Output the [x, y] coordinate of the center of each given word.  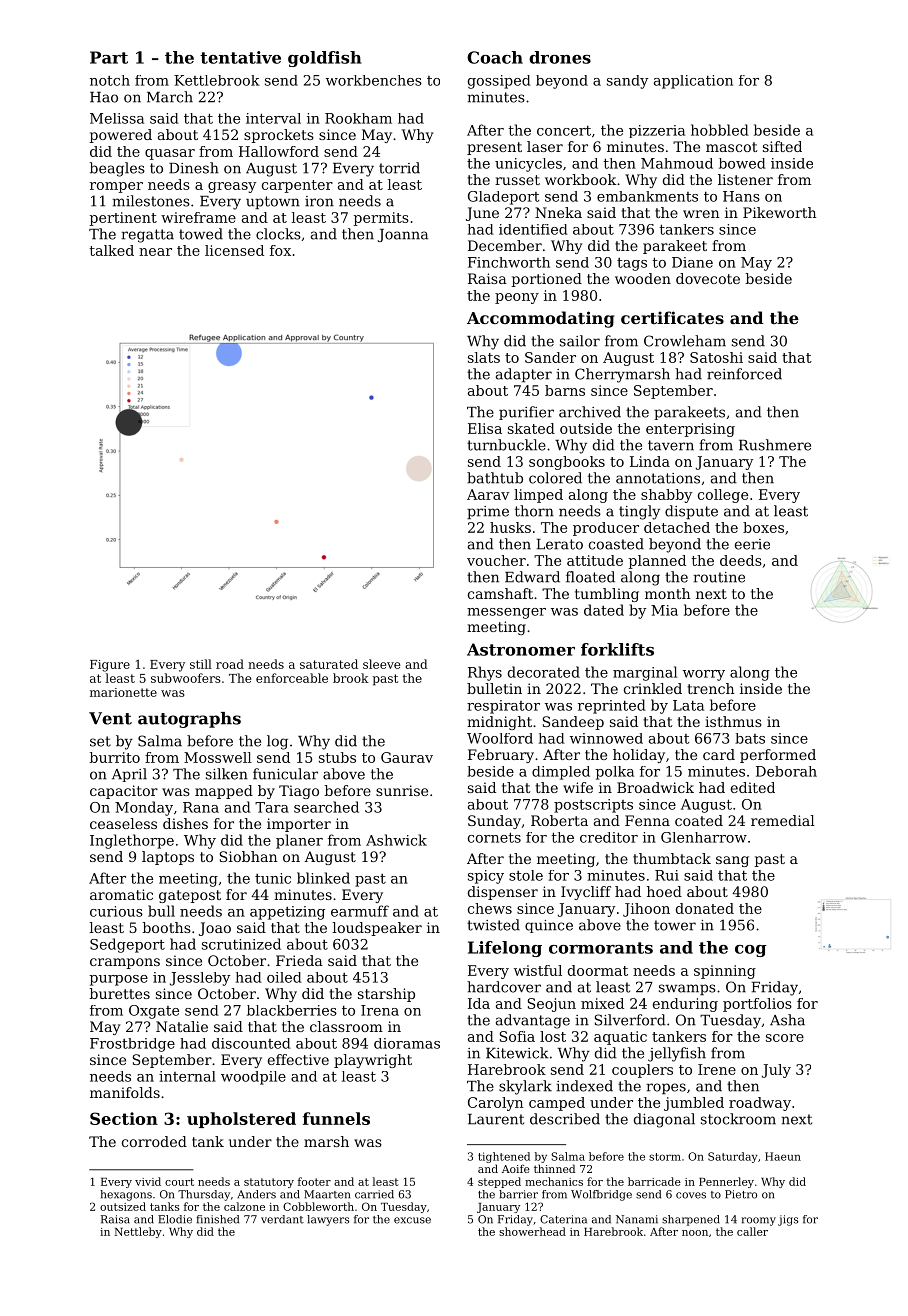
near [155, 252]
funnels [336, 1118]
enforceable [292, 678]
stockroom [738, 1119]
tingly [639, 512]
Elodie [175, 1219]
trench [711, 688]
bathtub [495, 478]
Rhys [485, 673]
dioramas [407, 1043]
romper [116, 187]
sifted [782, 146]
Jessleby [200, 979]
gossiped [499, 82]
